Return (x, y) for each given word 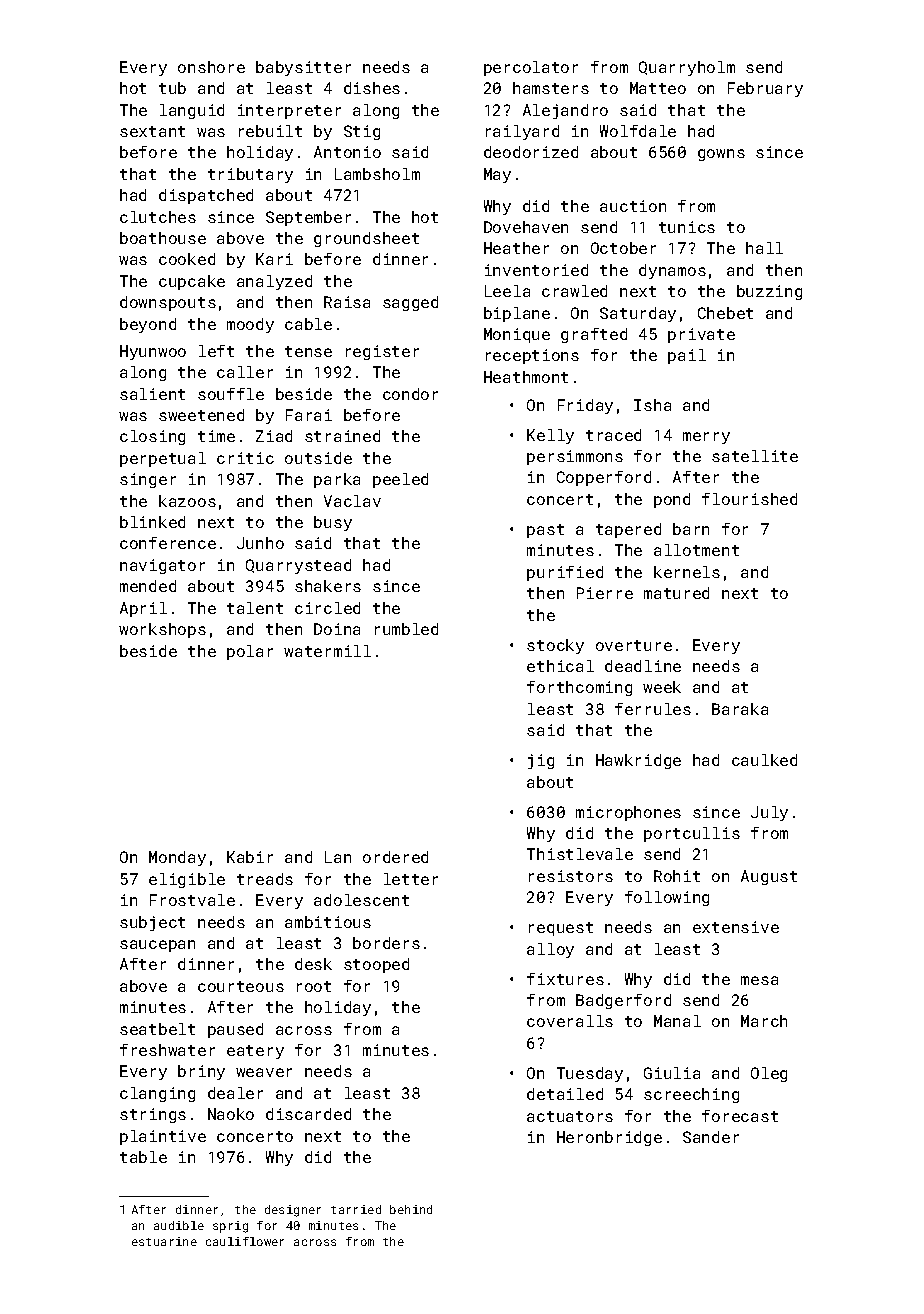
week (662, 687)
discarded (308, 1114)
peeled (400, 480)
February (765, 89)
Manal (677, 1021)
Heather (516, 248)
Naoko (231, 1114)
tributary (250, 175)
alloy (550, 950)
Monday (177, 858)
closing (152, 437)
